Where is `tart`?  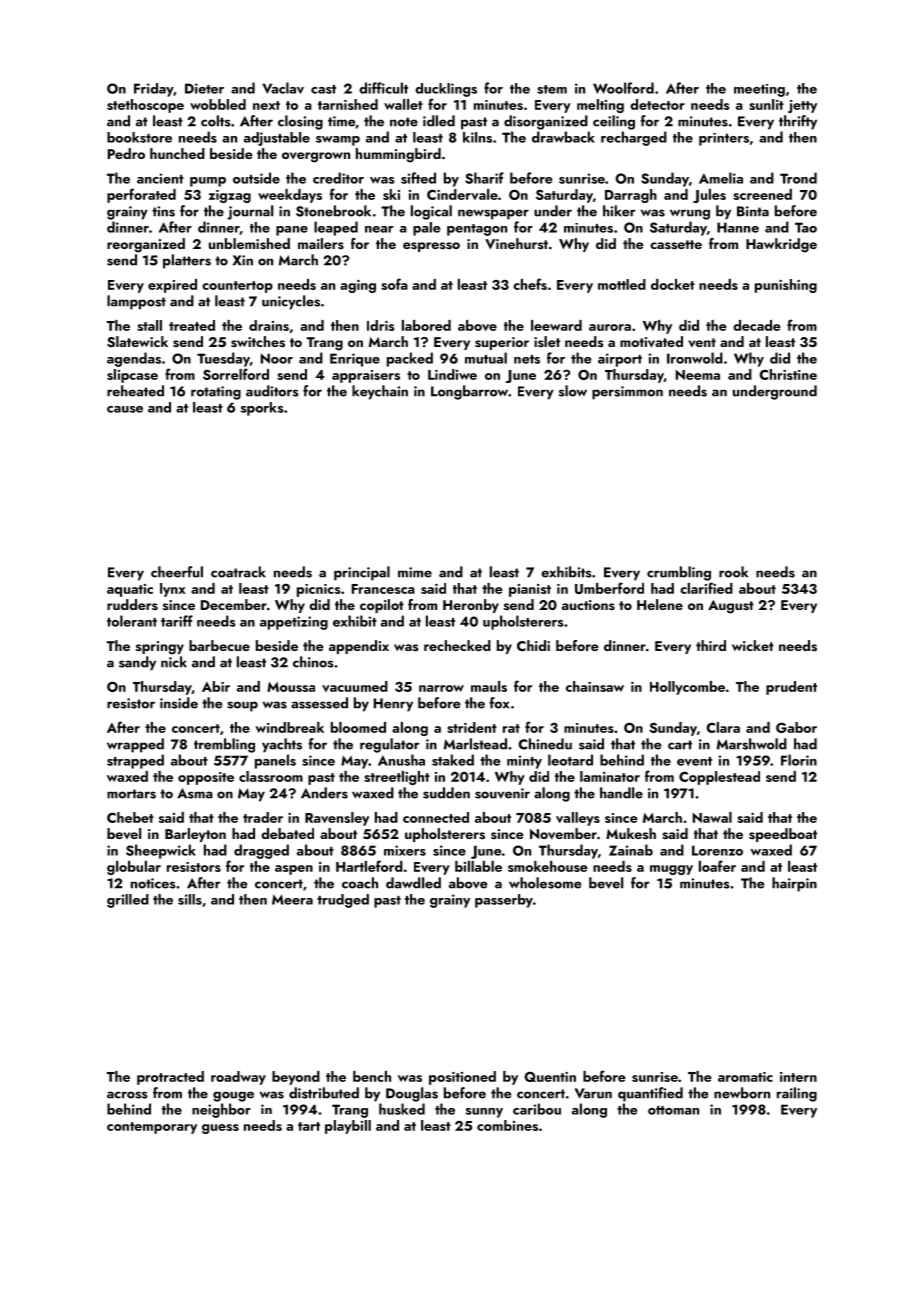 tart is located at coordinates (309, 1126).
